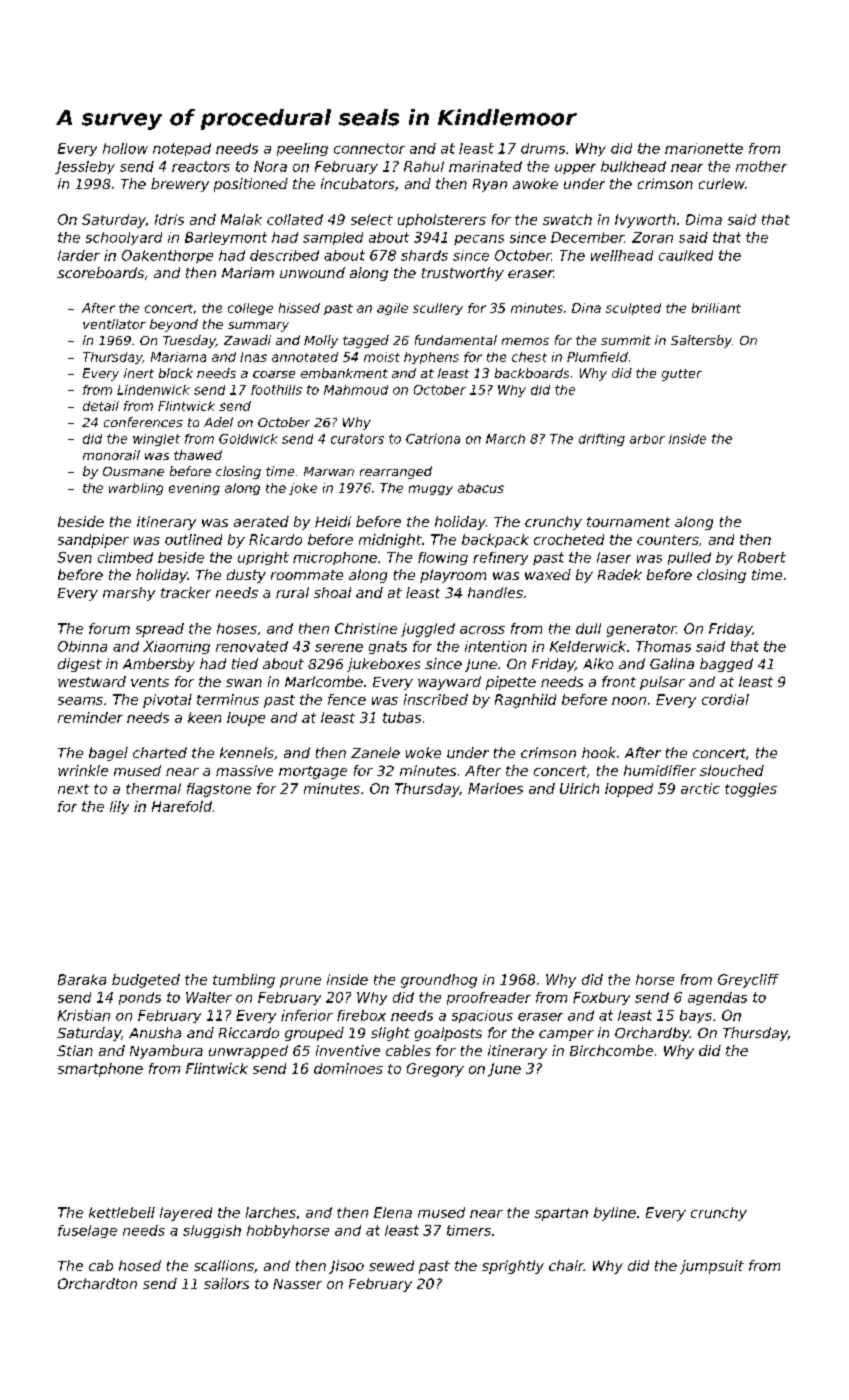  I want to click on Harefold, so click(182, 806).
